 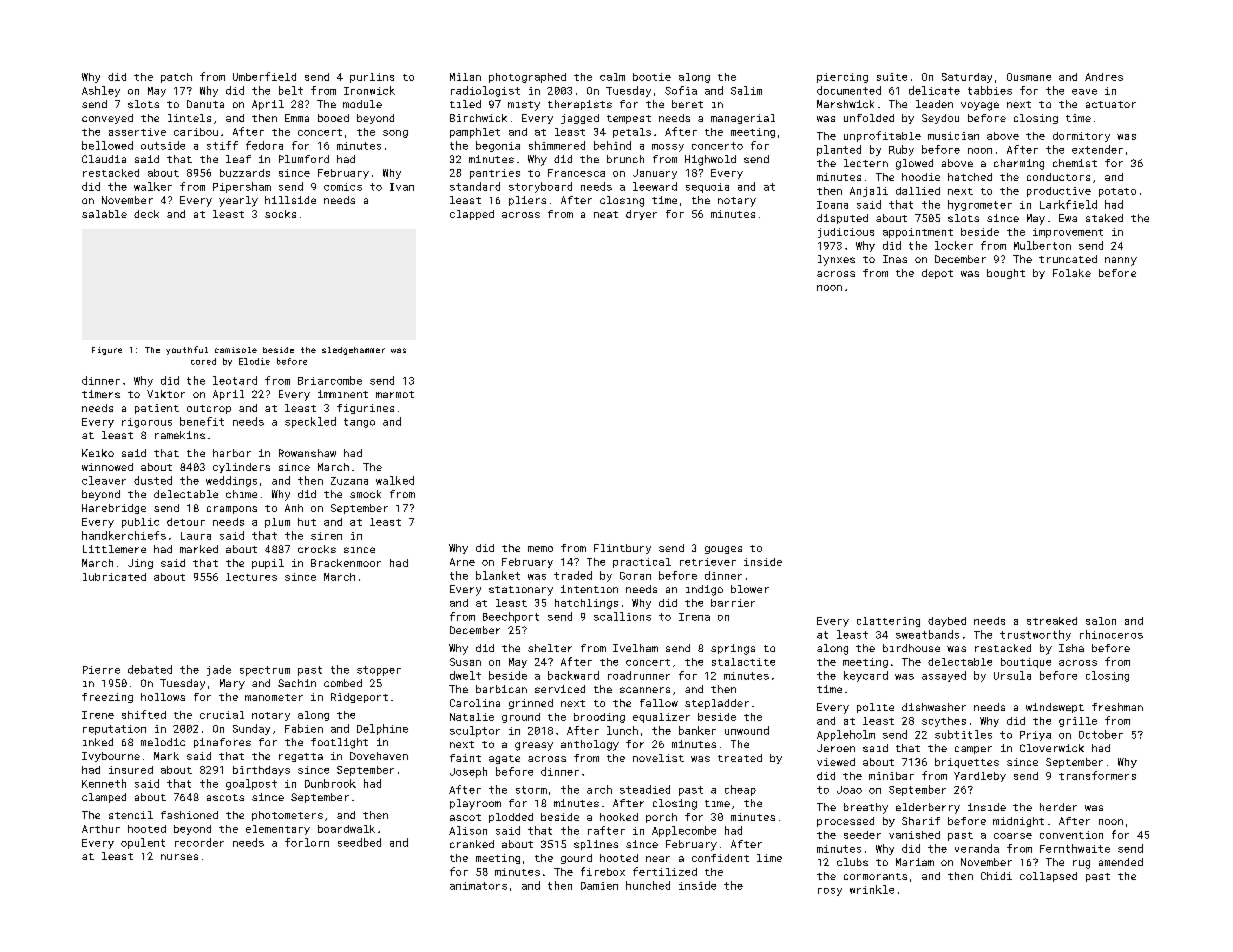 What do you see at coordinates (280, 214) in the image?
I see `socks` at bounding box center [280, 214].
